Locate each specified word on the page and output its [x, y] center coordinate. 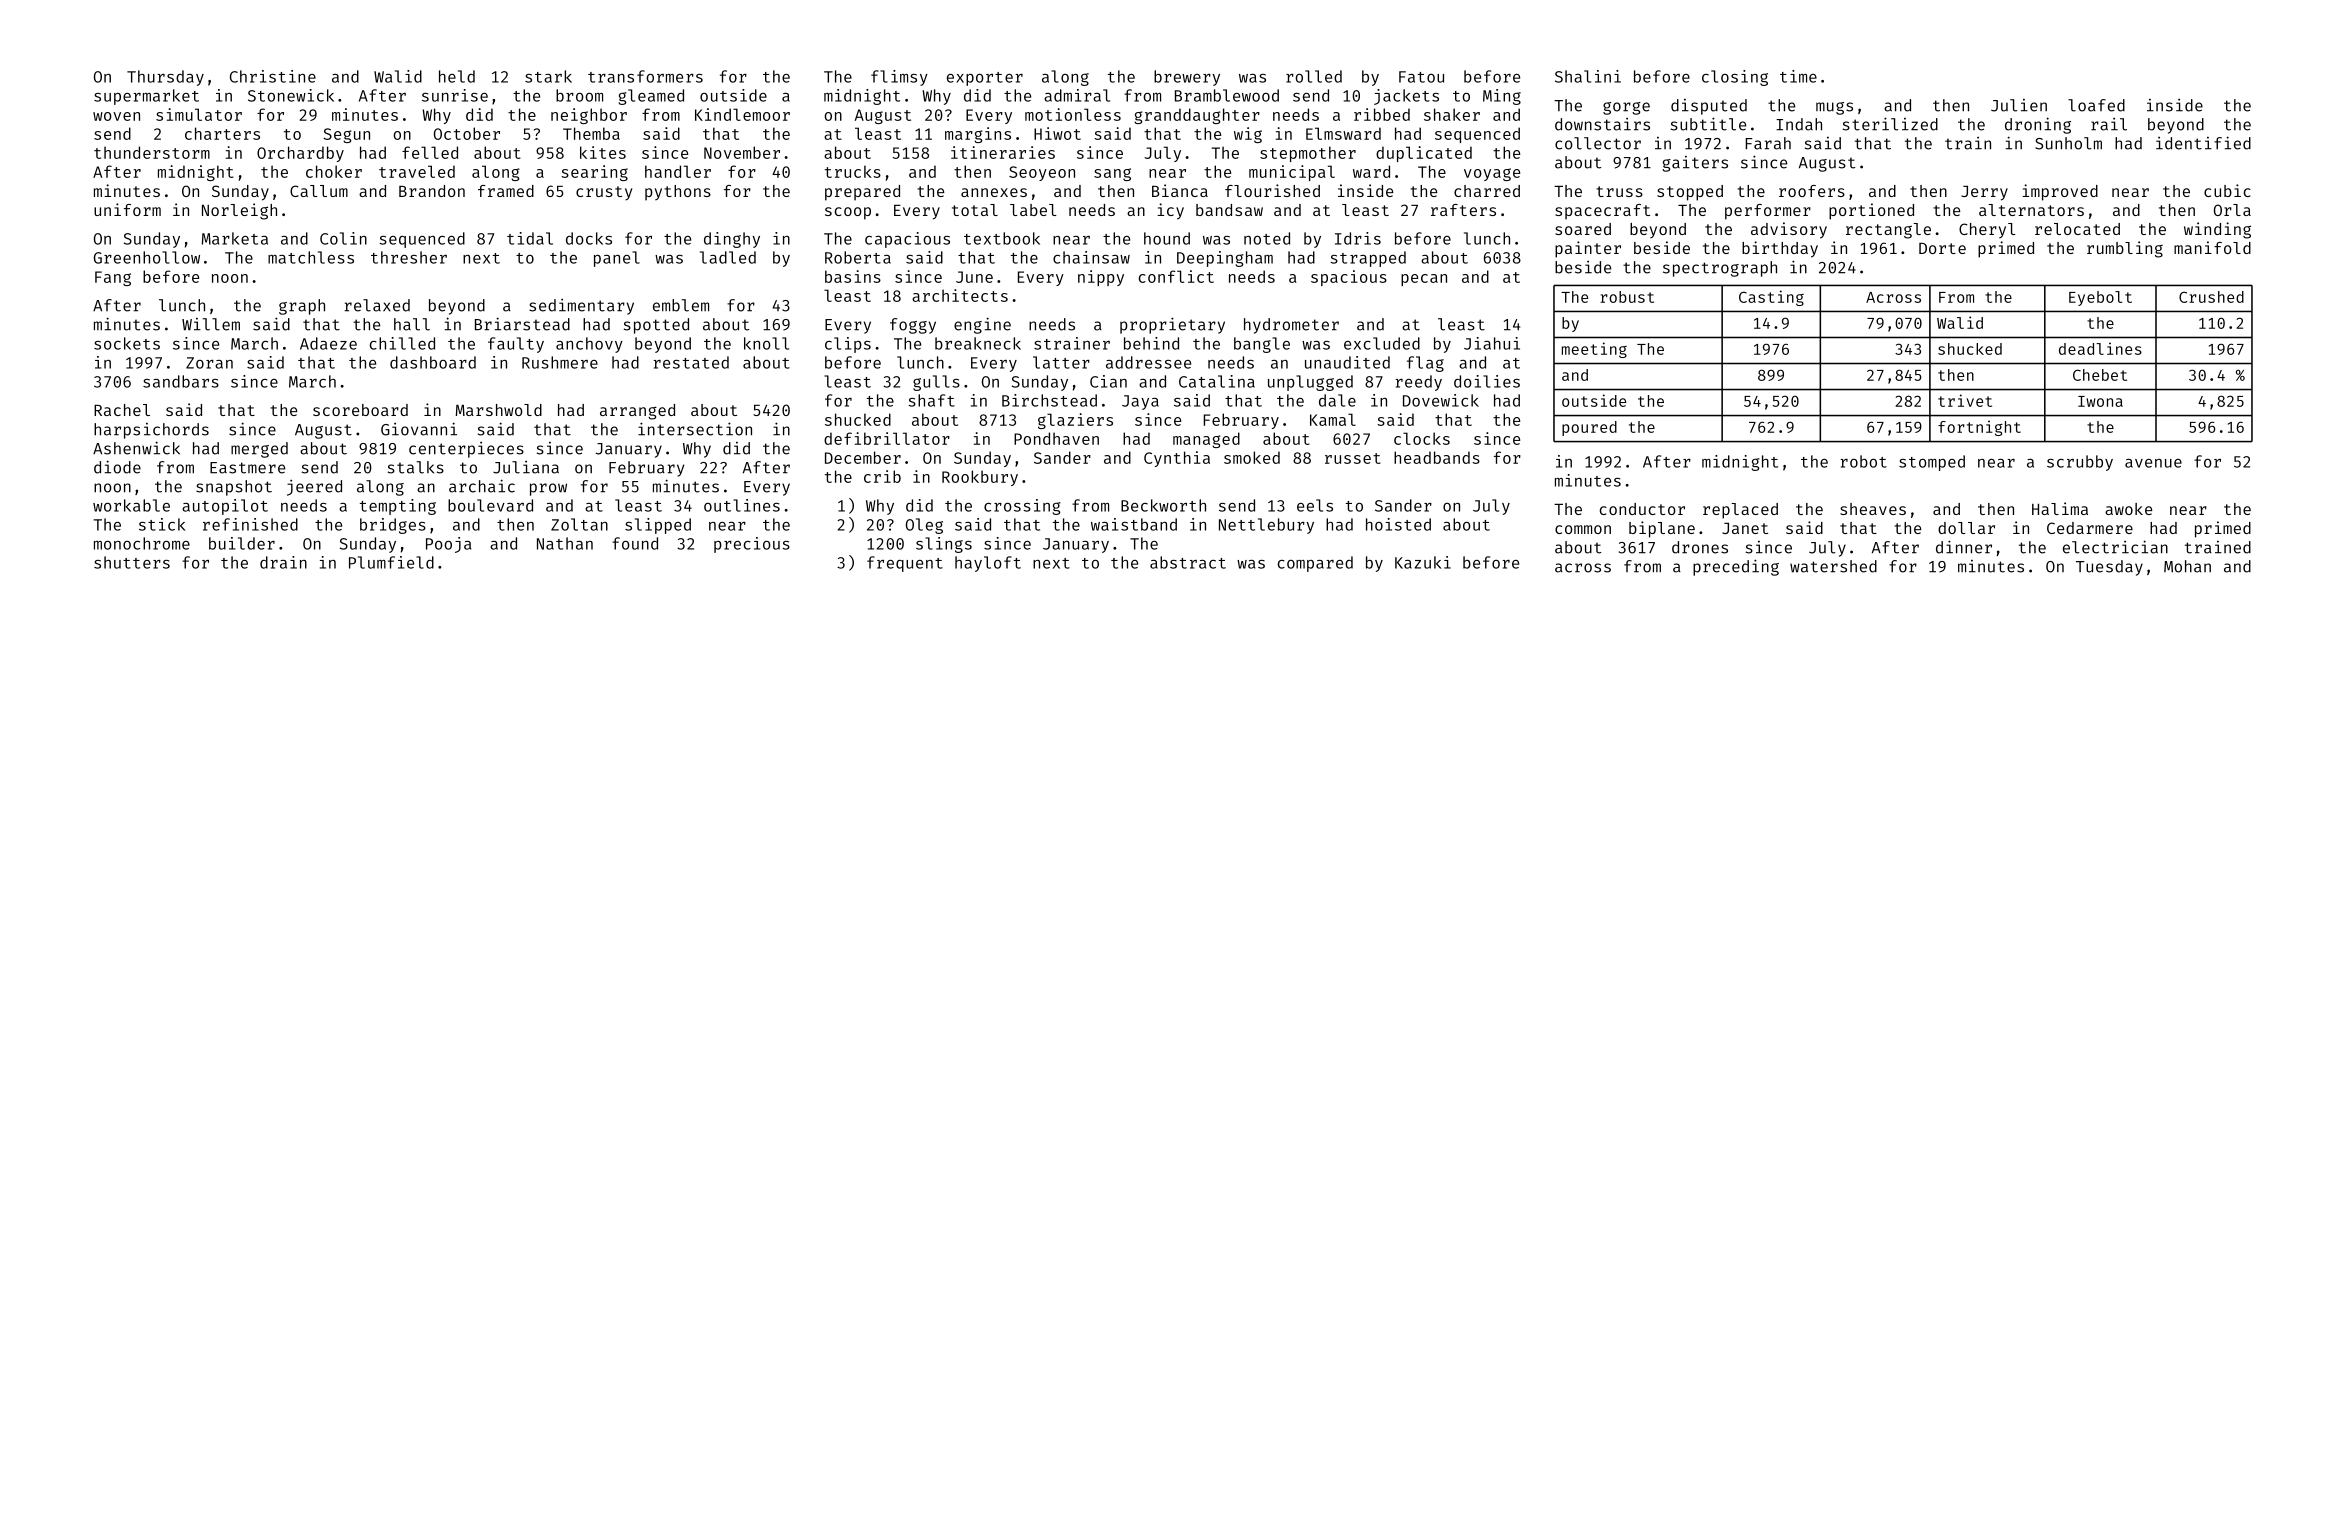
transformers [645, 76]
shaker [1452, 114]
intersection [695, 429]
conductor [1642, 509]
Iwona [2100, 401]
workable [131, 505]
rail [2109, 124]
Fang [113, 278]
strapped [1368, 259]
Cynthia [1177, 459]
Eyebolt [2100, 298]
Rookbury [980, 478]
